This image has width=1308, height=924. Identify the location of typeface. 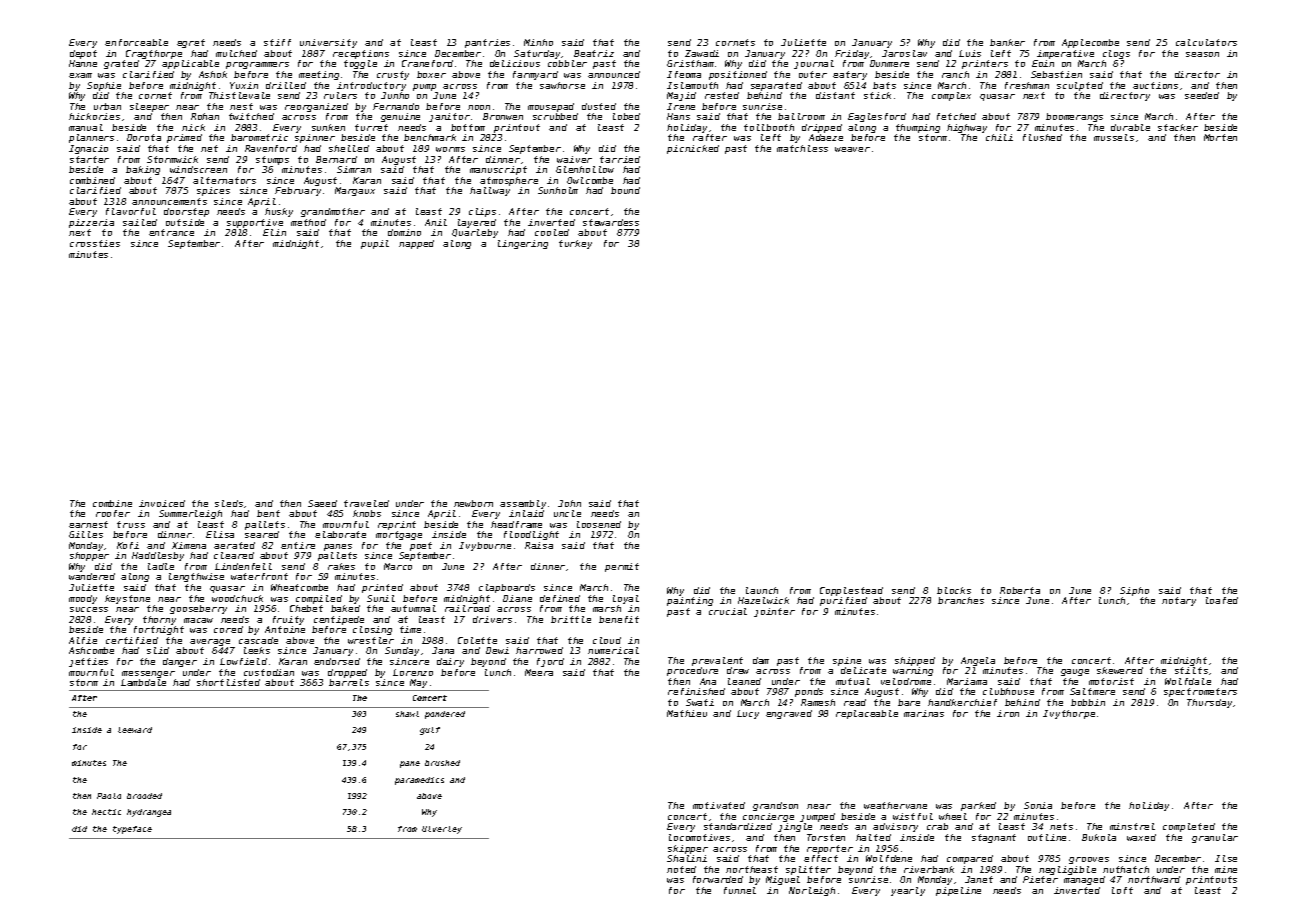
(132, 830).
